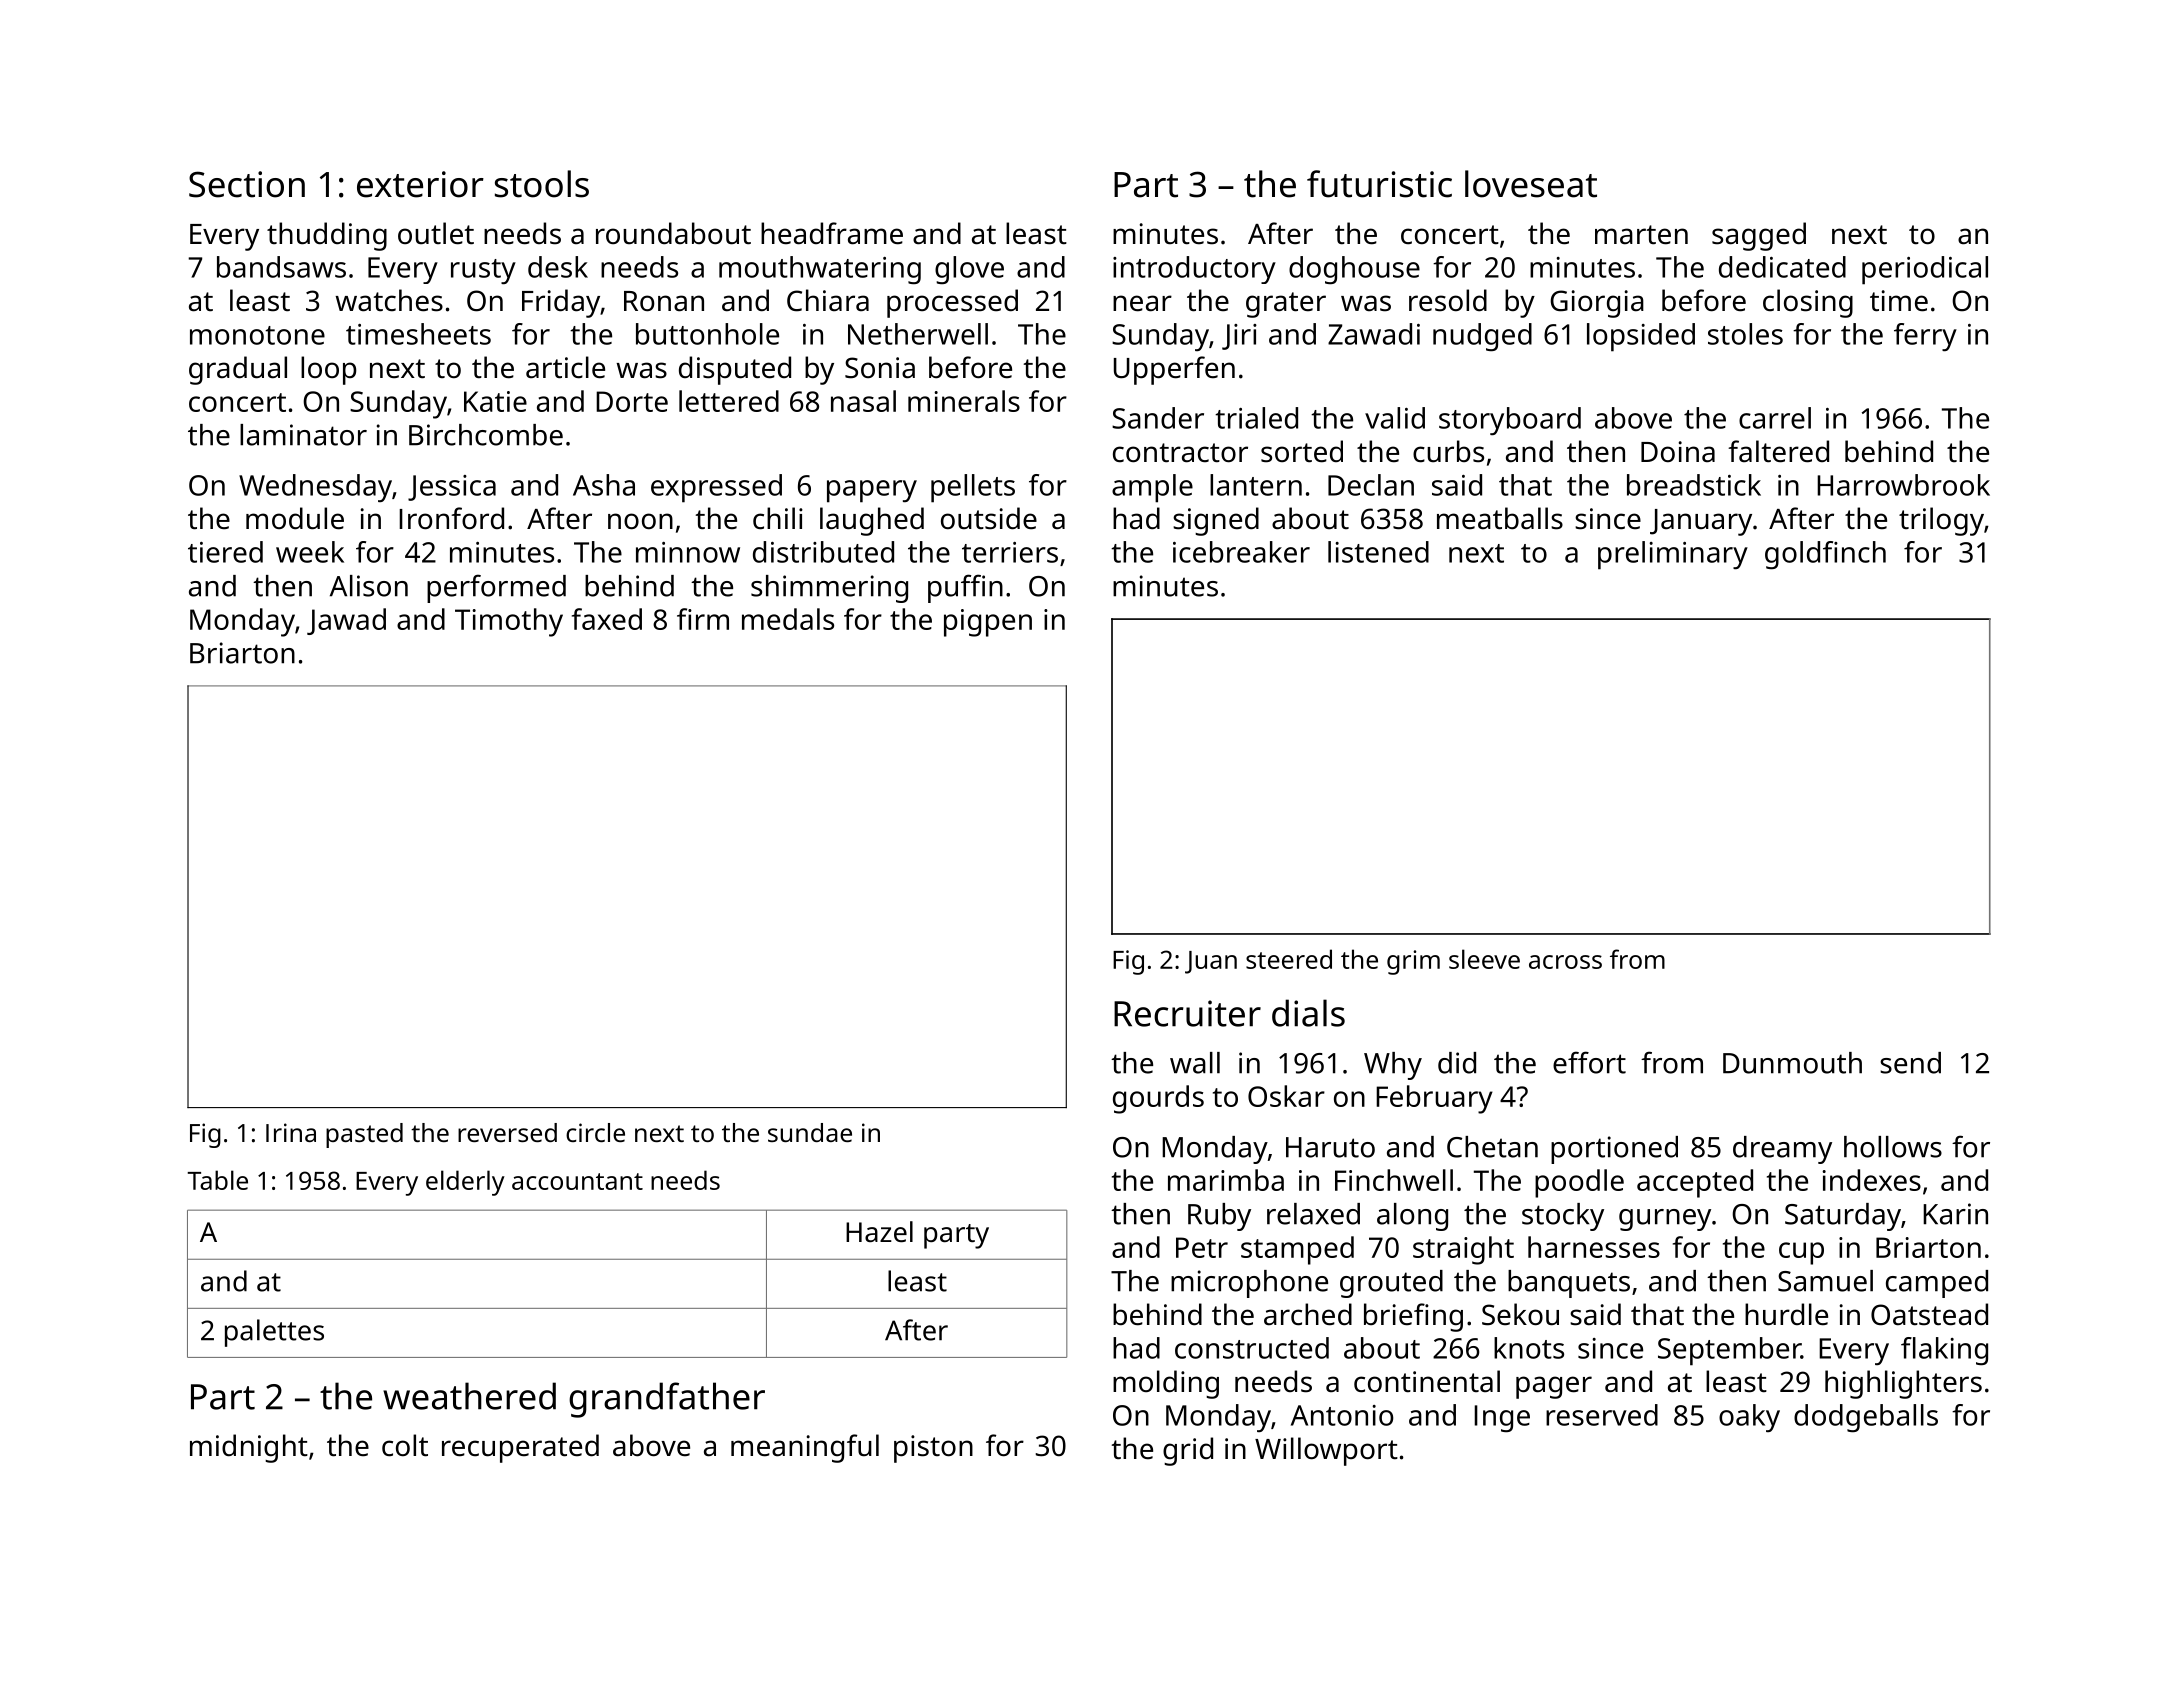  Describe the element at coordinates (1925, 337) in the document. I see `ferry` at that location.
